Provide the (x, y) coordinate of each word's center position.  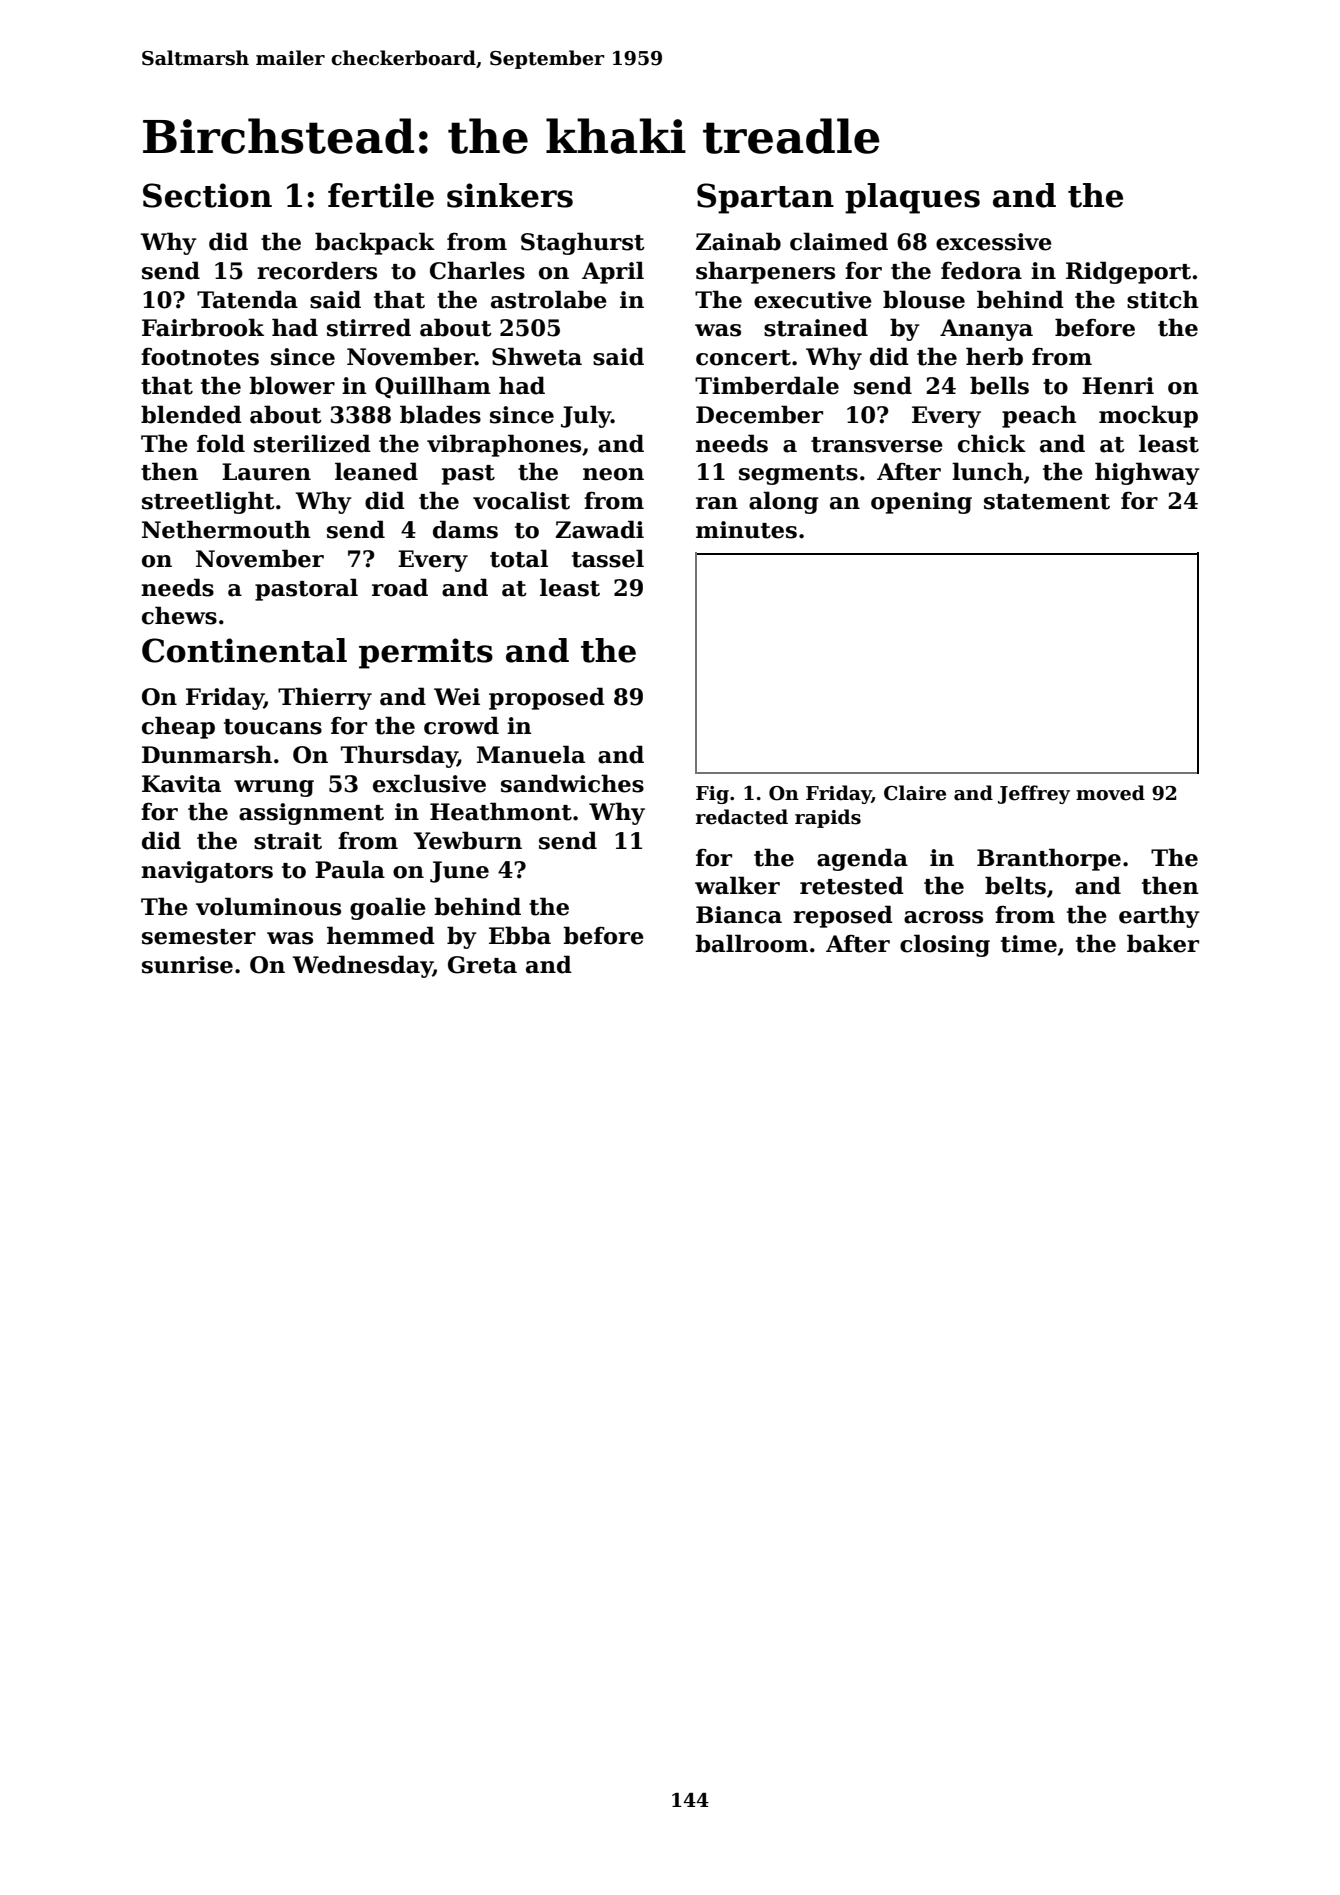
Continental (244, 650)
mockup (1148, 416)
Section (207, 195)
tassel (608, 558)
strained (816, 327)
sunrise (187, 965)
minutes (746, 530)
